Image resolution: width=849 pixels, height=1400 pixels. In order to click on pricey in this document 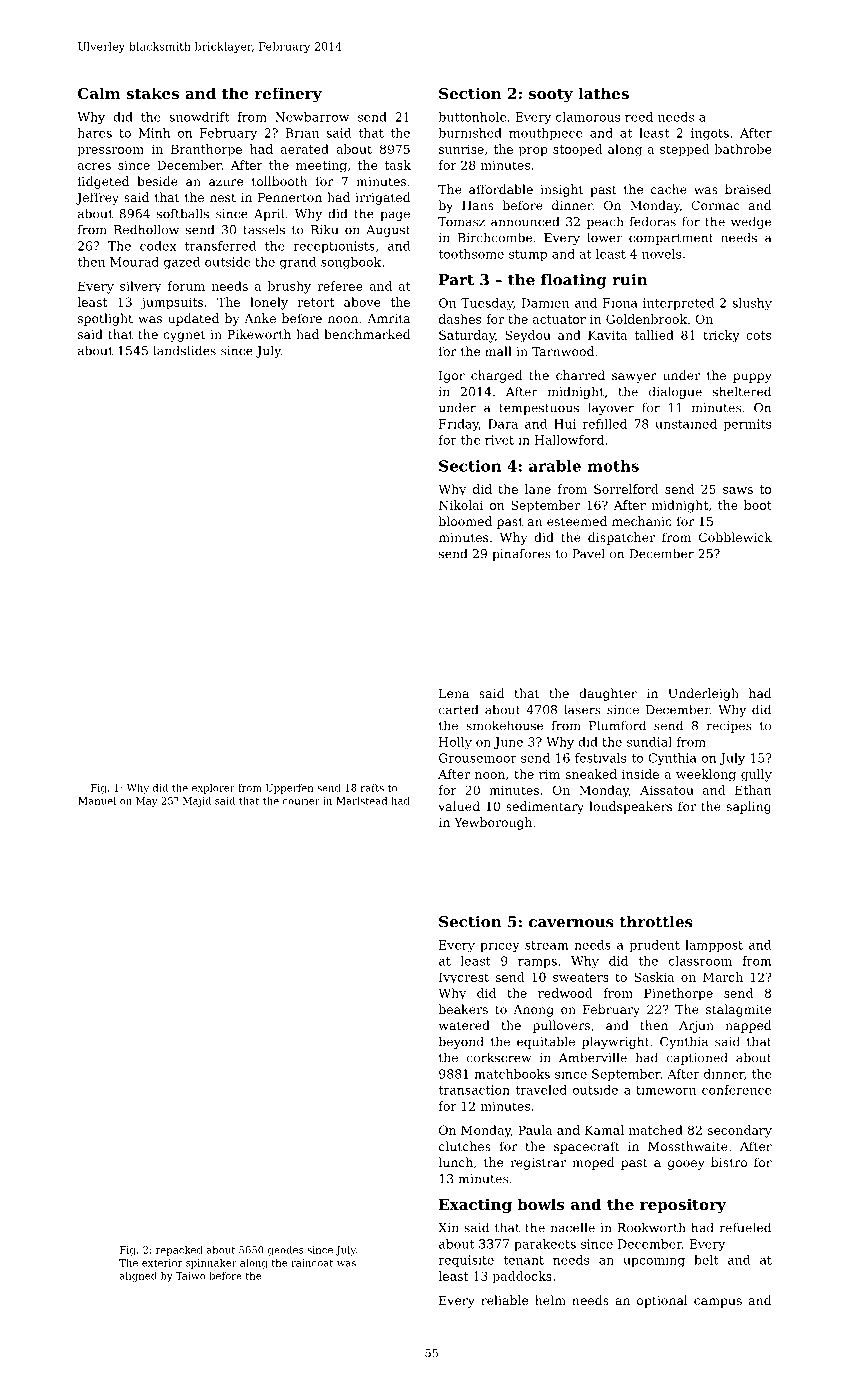, I will do `click(500, 946)`.
